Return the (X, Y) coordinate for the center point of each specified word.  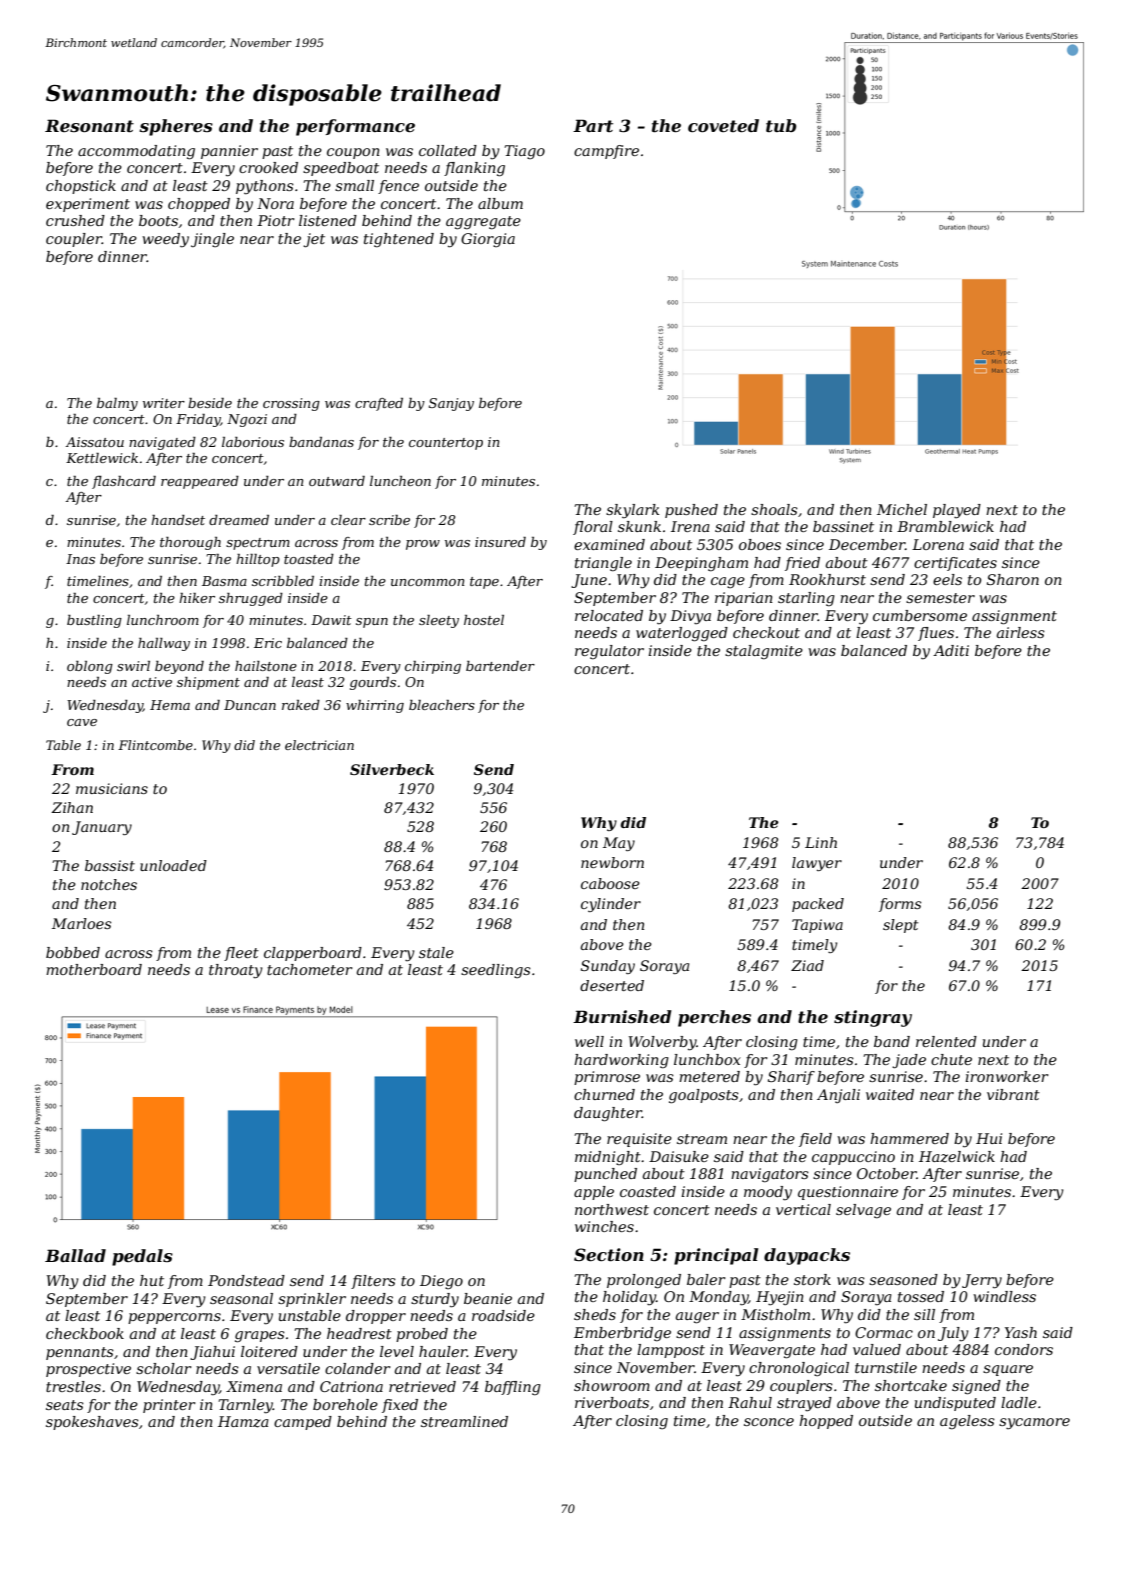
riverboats (612, 1402)
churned (604, 1094)
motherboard (94, 969)
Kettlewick (102, 458)
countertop (446, 444)
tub (781, 125)
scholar (164, 1368)
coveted (723, 125)
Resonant (89, 125)
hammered (909, 1138)
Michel (902, 509)
